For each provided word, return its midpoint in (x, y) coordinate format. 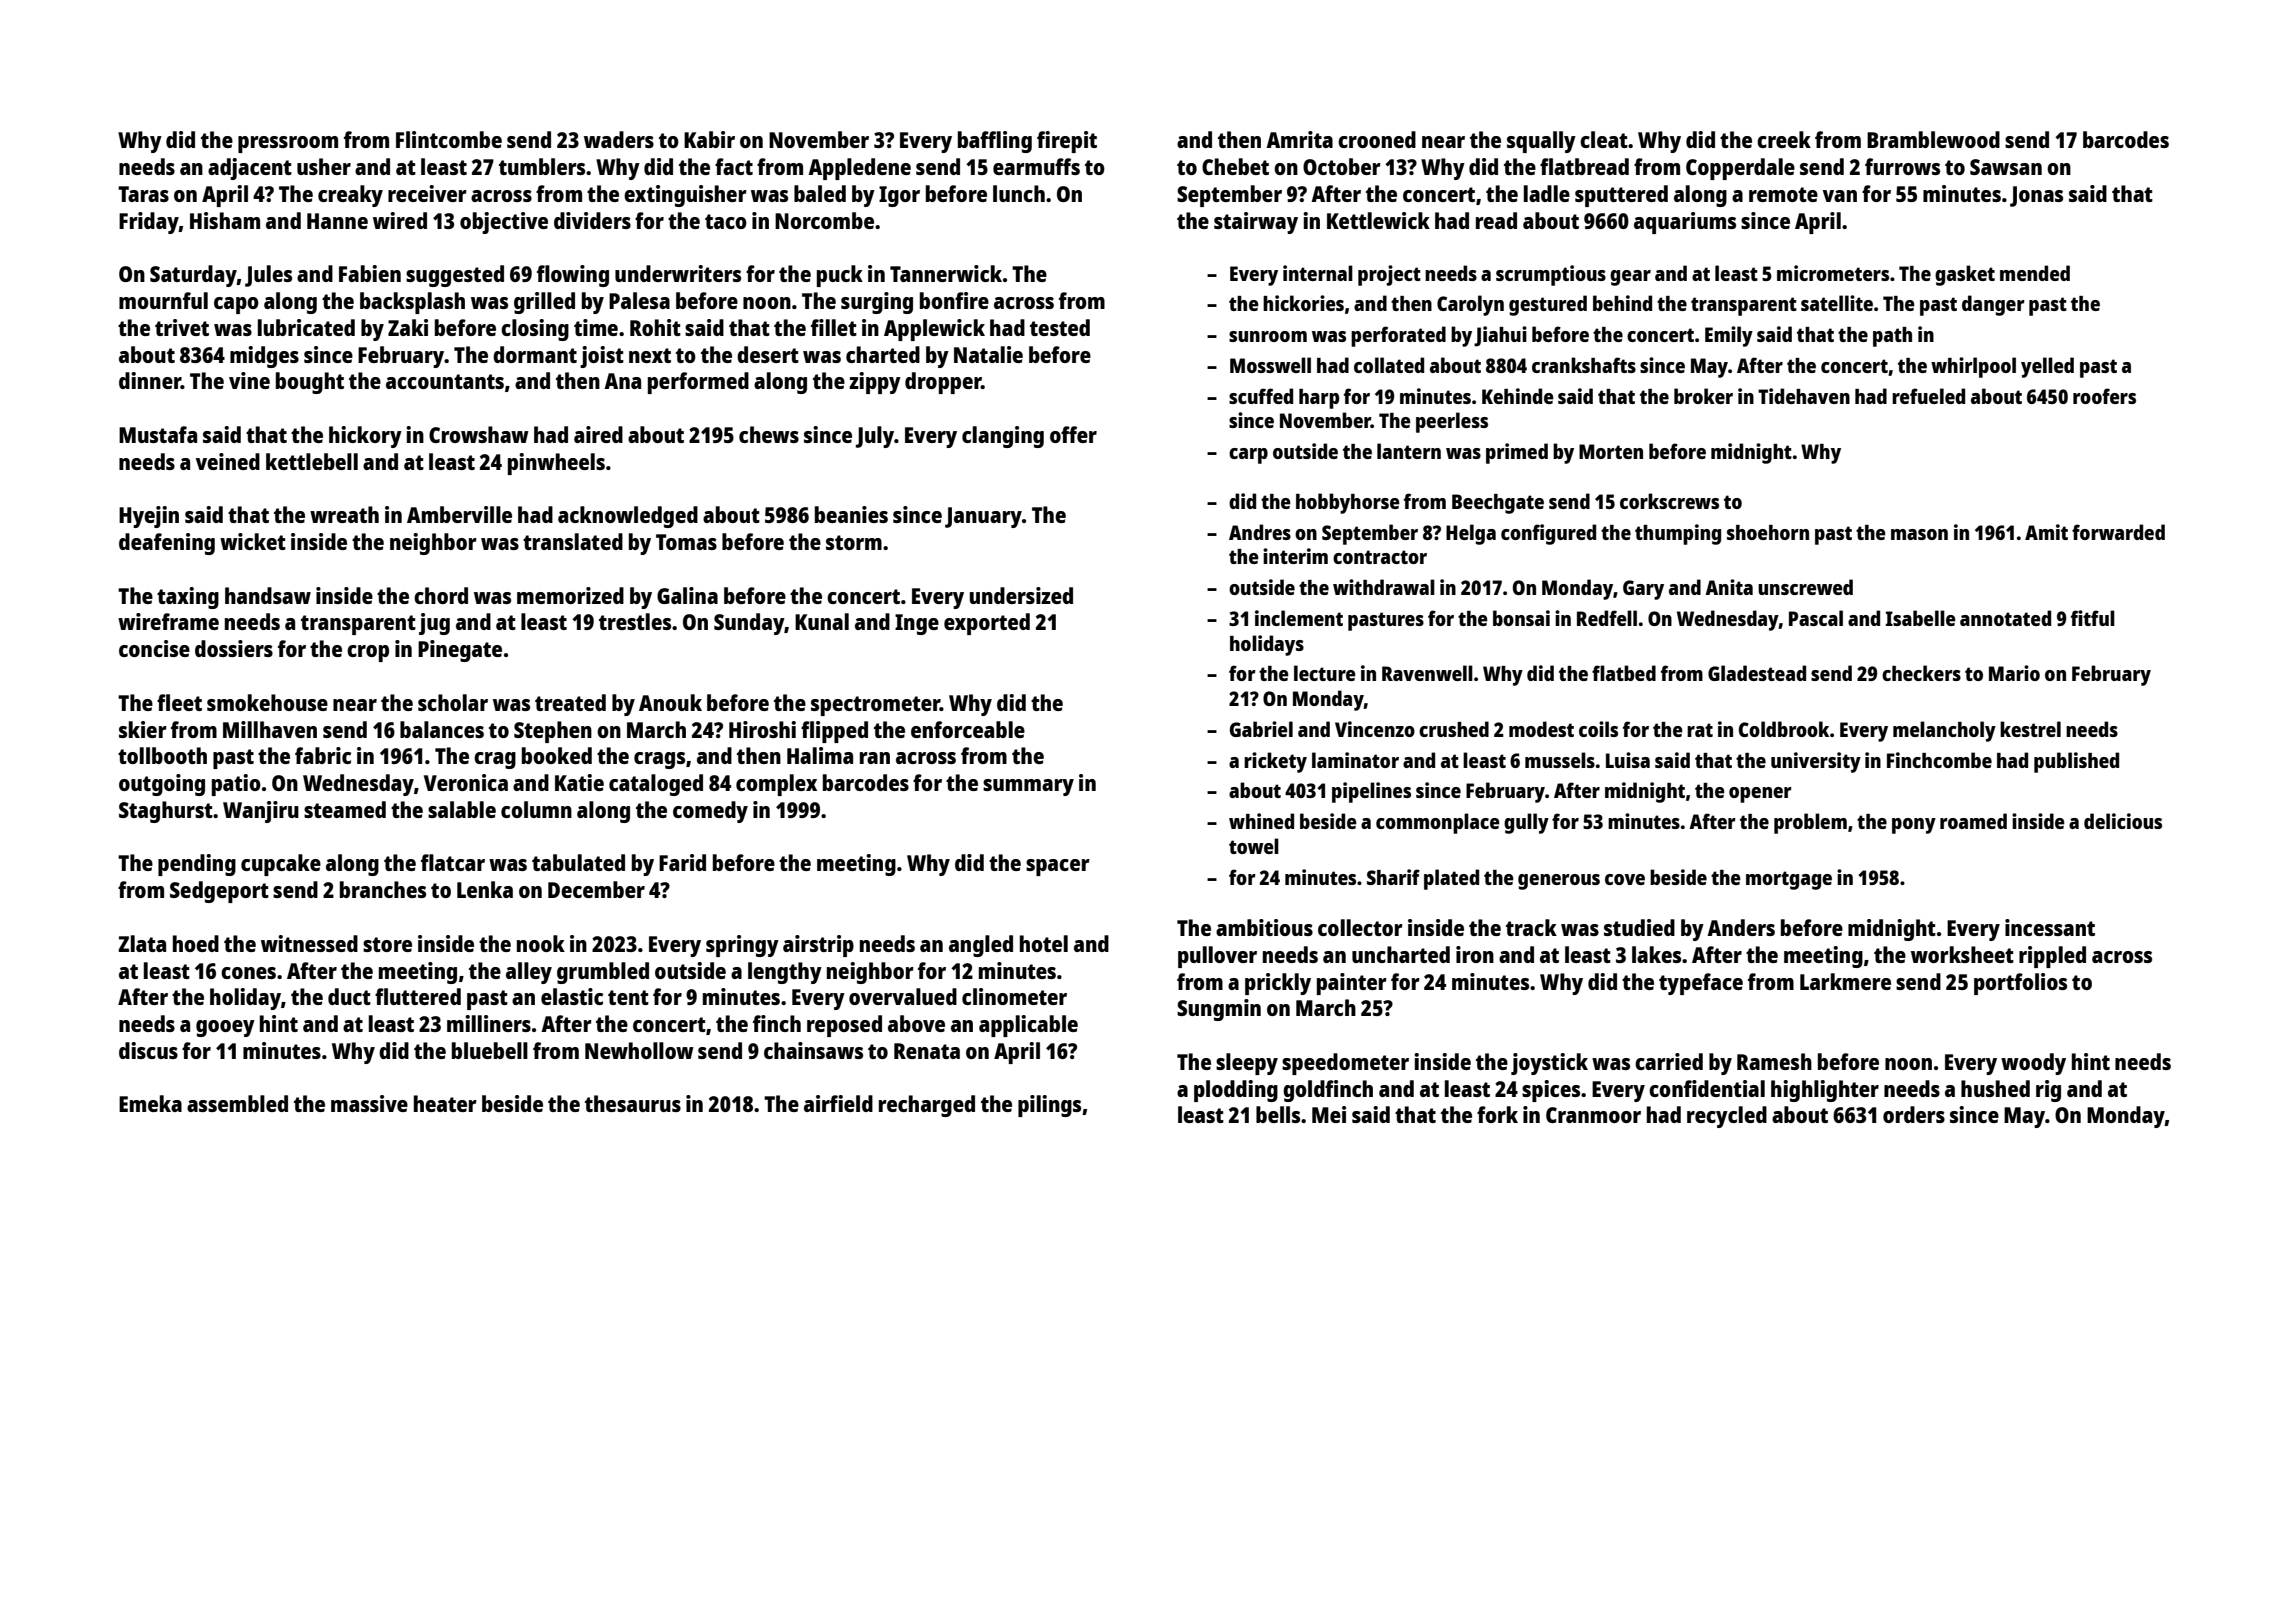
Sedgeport (219, 892)
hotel (1044, 943)
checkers (1921, 673)
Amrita (1299, 139)
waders (619, 139)
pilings (1049, 1106)
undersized (1021, 595)
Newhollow (639, 1050)
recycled (1727, 1117)
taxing (188, 598)
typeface (1701, 984)
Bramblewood (1933, 139)
